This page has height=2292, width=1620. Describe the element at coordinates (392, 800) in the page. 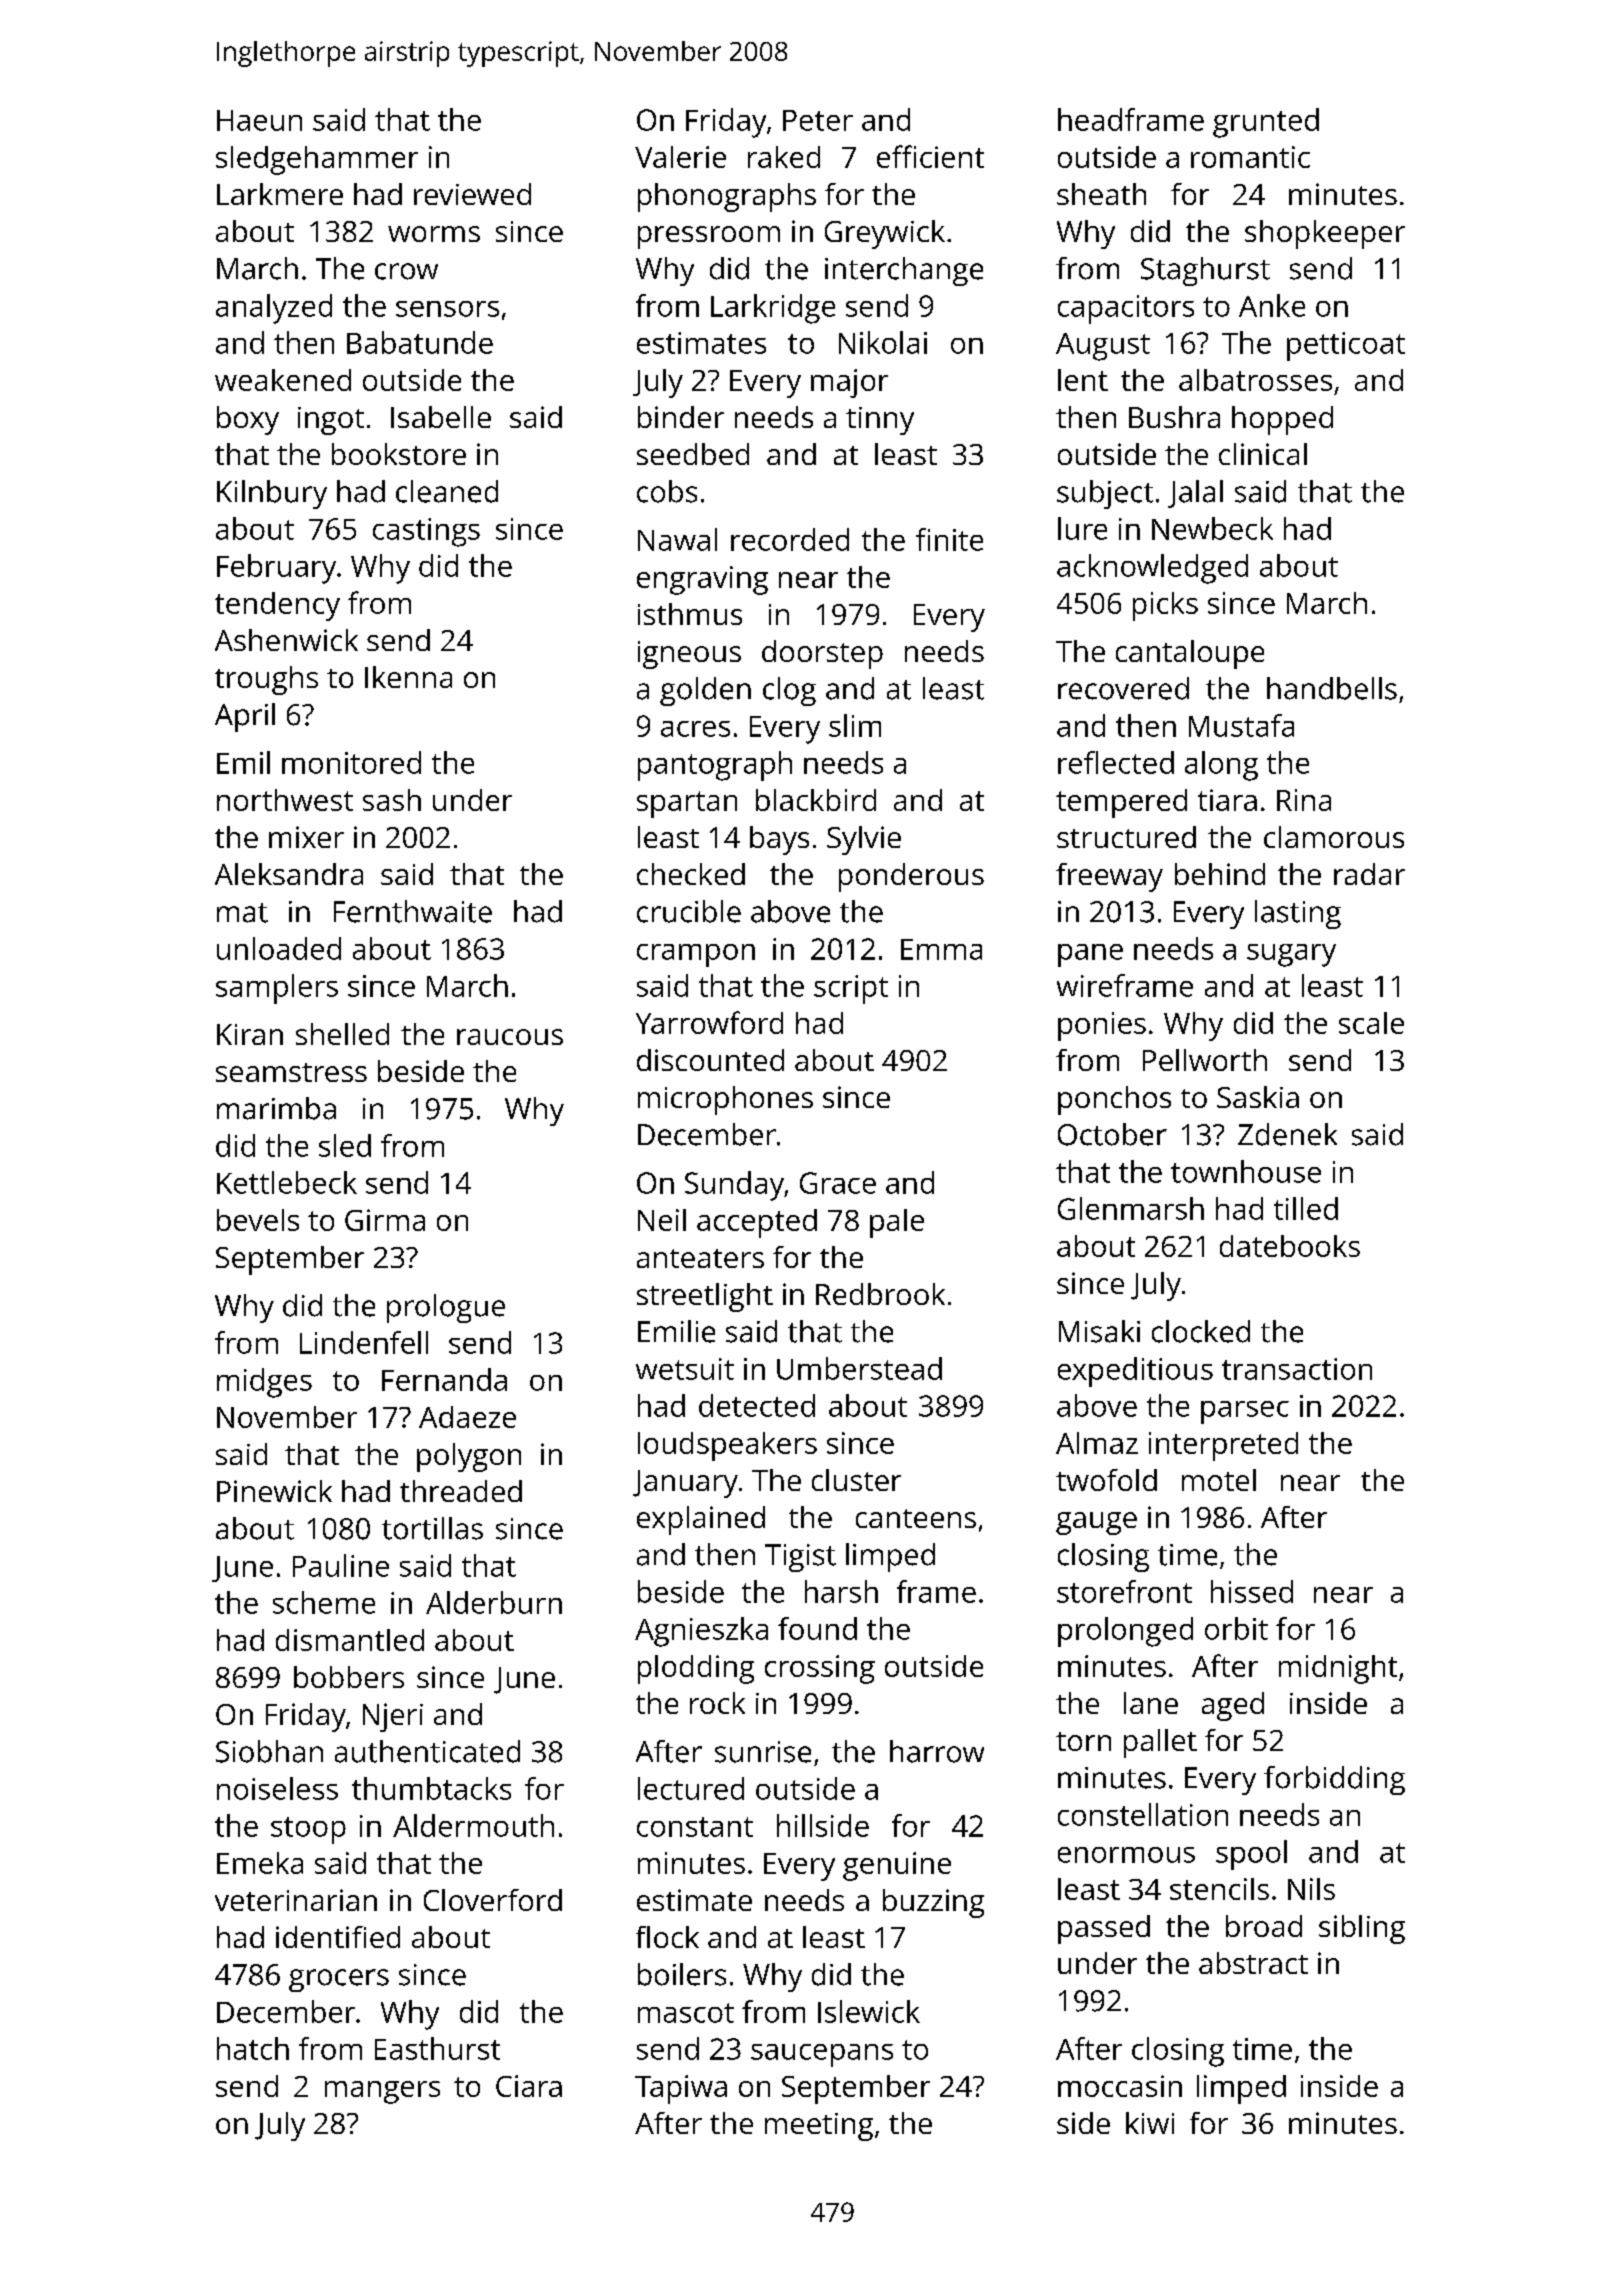

I see `sash` at that location.
